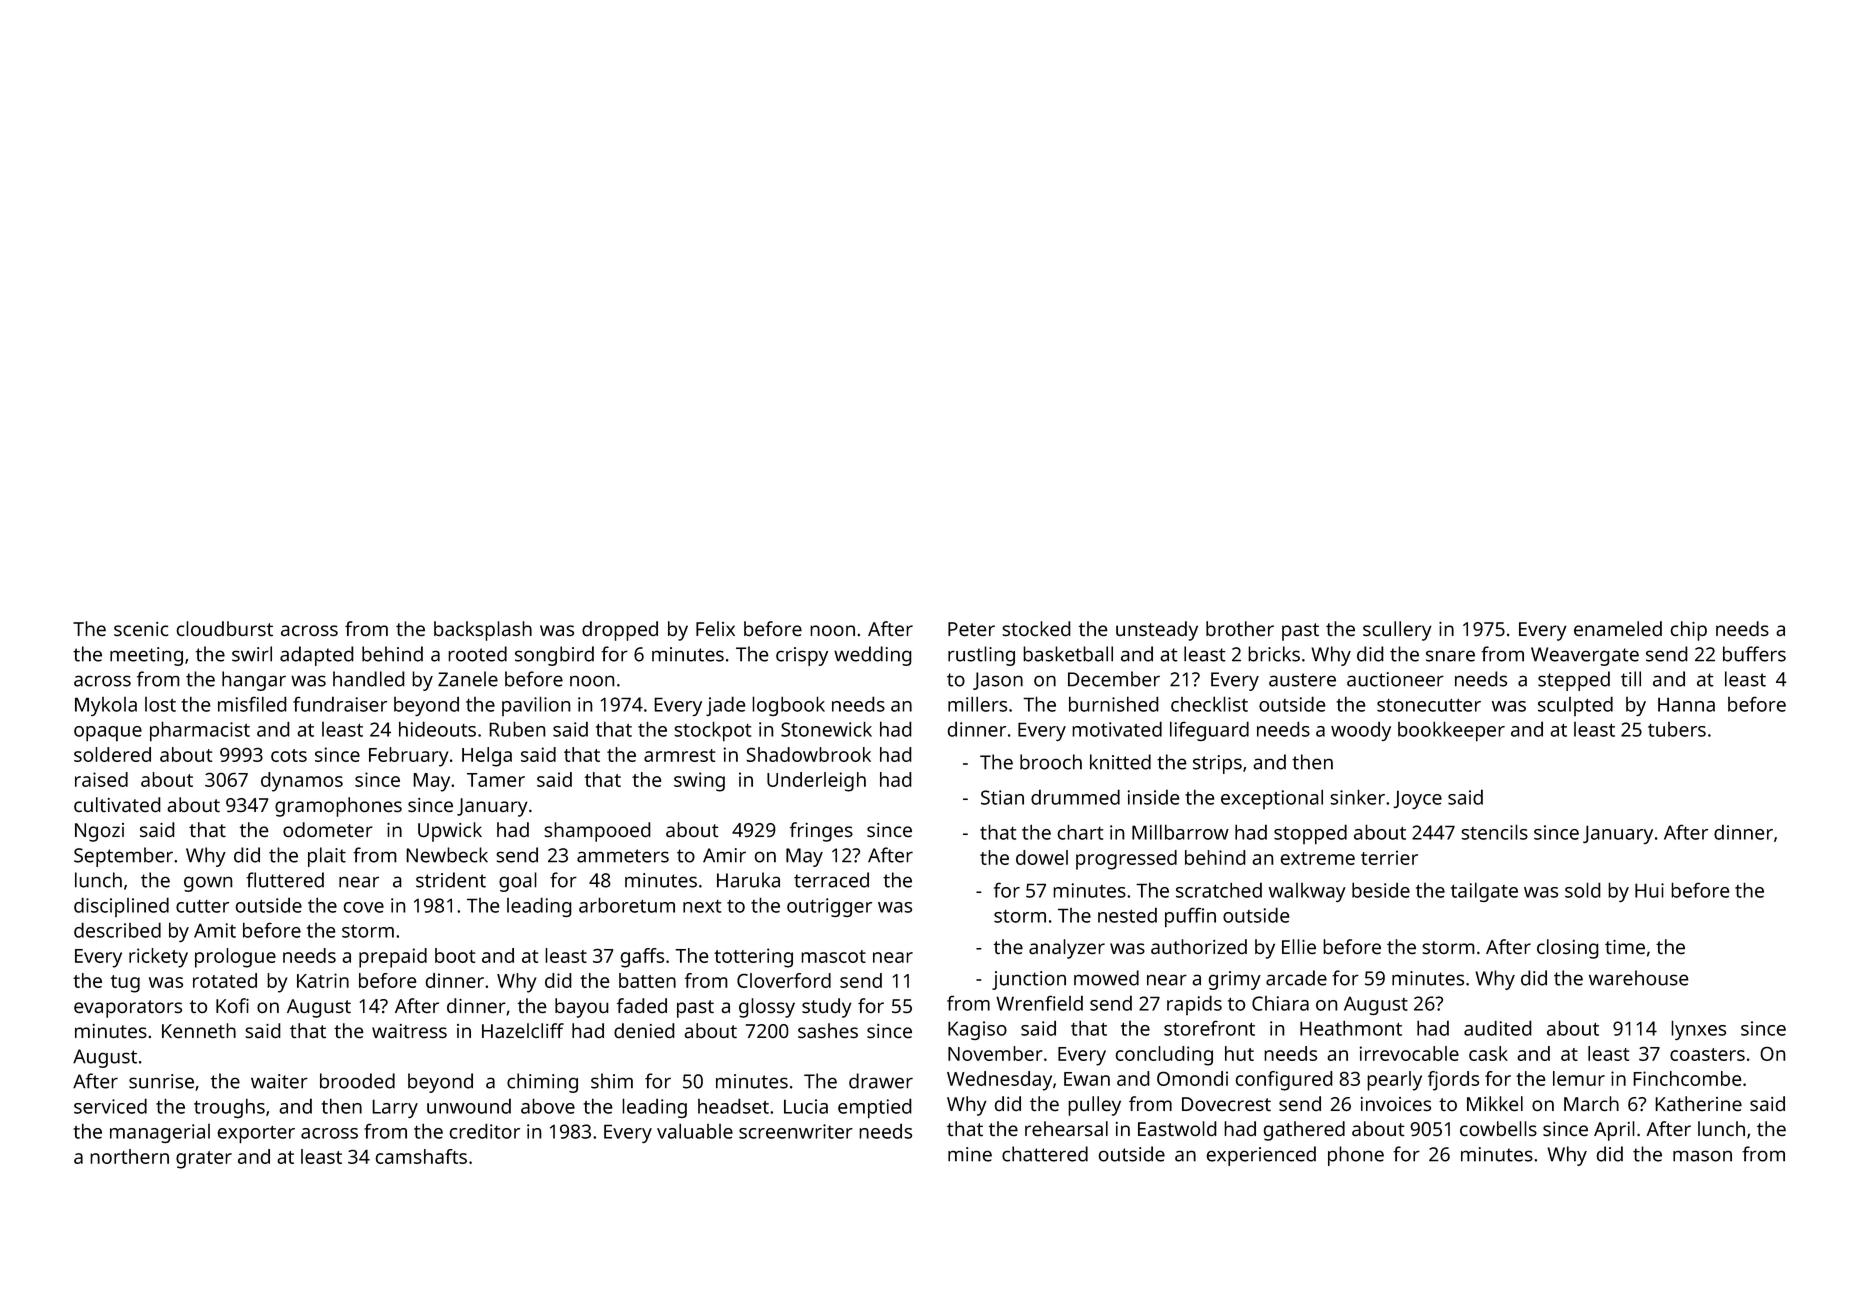 The width and height of the screenshot is (1860, 1315). What do you see at coordinates (117, 930) in the screenshot?
I see `described` at bounding box center [117, 930].
